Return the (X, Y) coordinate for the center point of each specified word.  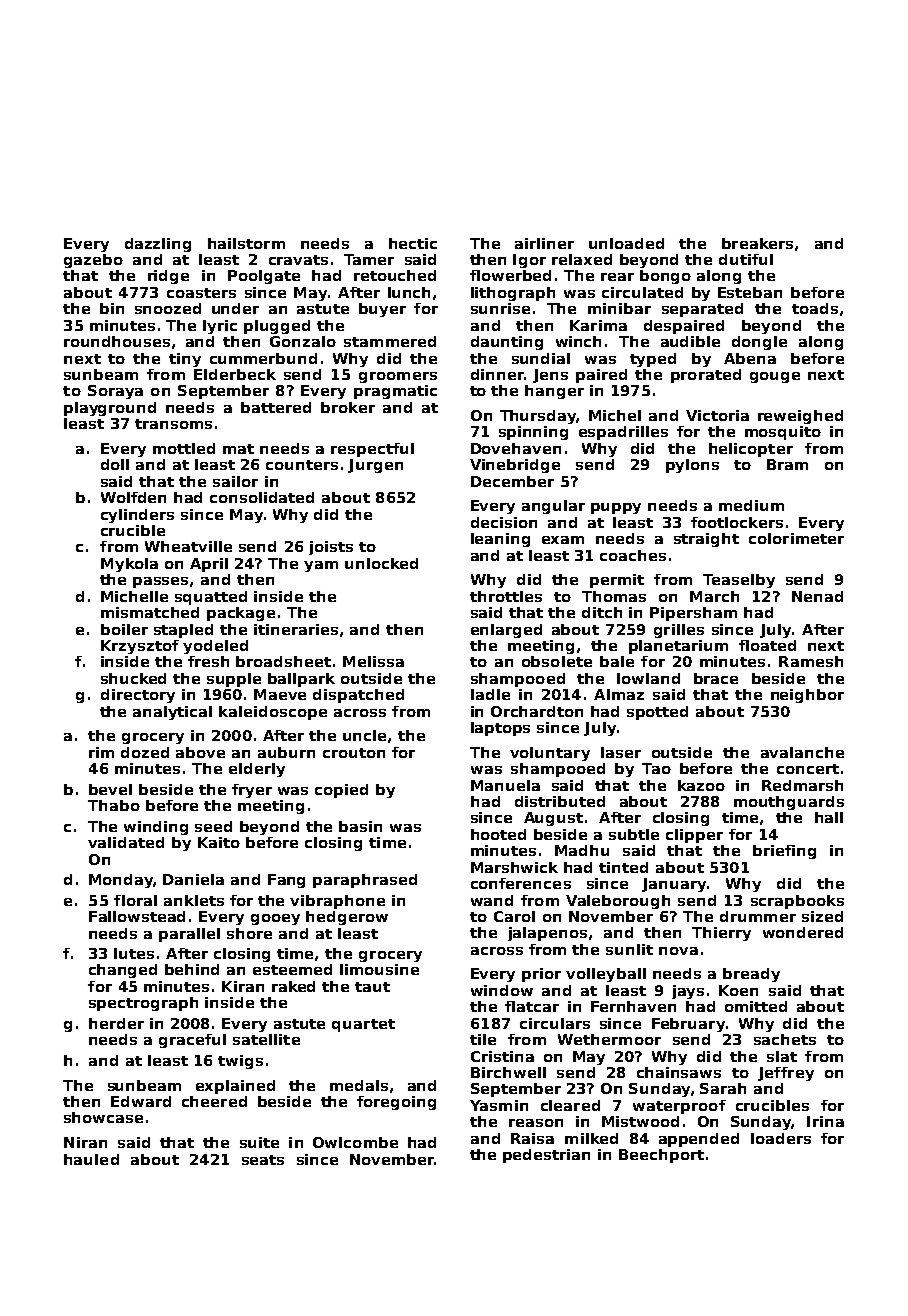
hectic (413, 243)
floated (767, 645)
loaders (781, 1138)
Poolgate (264, 277)
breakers (757, 243)
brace (716, 678)
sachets (785, 1039)
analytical (172, 713)
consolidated (262, 497)
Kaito (219, 842)
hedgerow (347, 918)
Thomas (614, 596)
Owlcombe (355, 1142)
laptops (500, 729)
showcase (103, 1117)
